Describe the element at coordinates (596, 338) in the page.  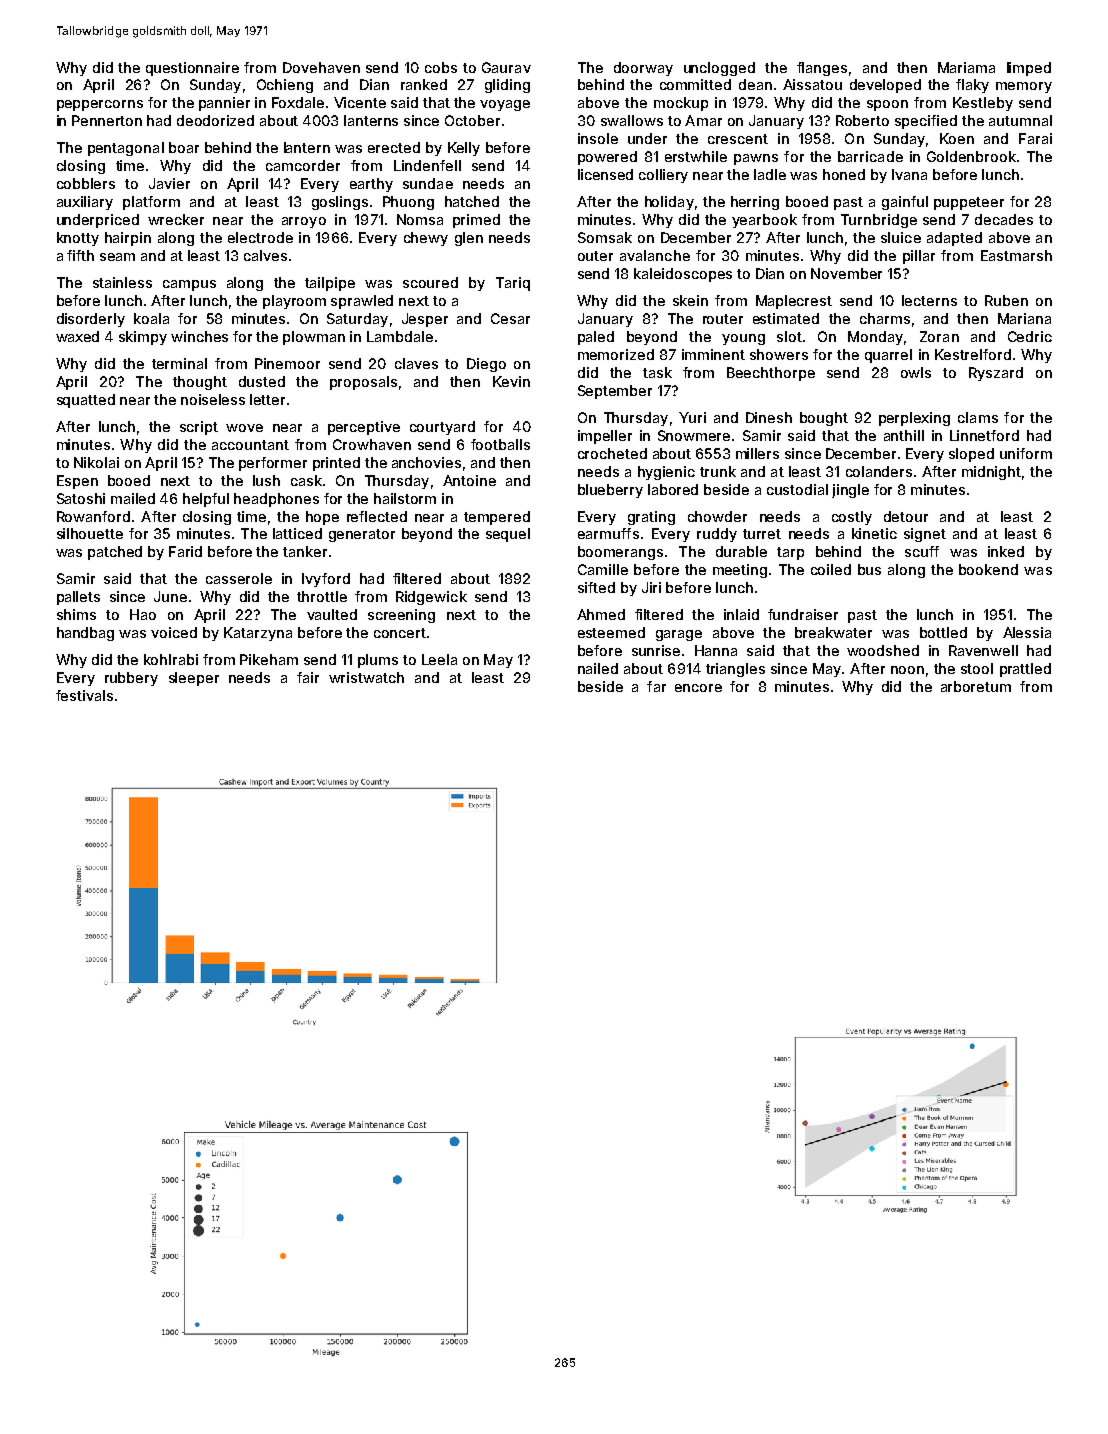
I see `paled` at that location.
